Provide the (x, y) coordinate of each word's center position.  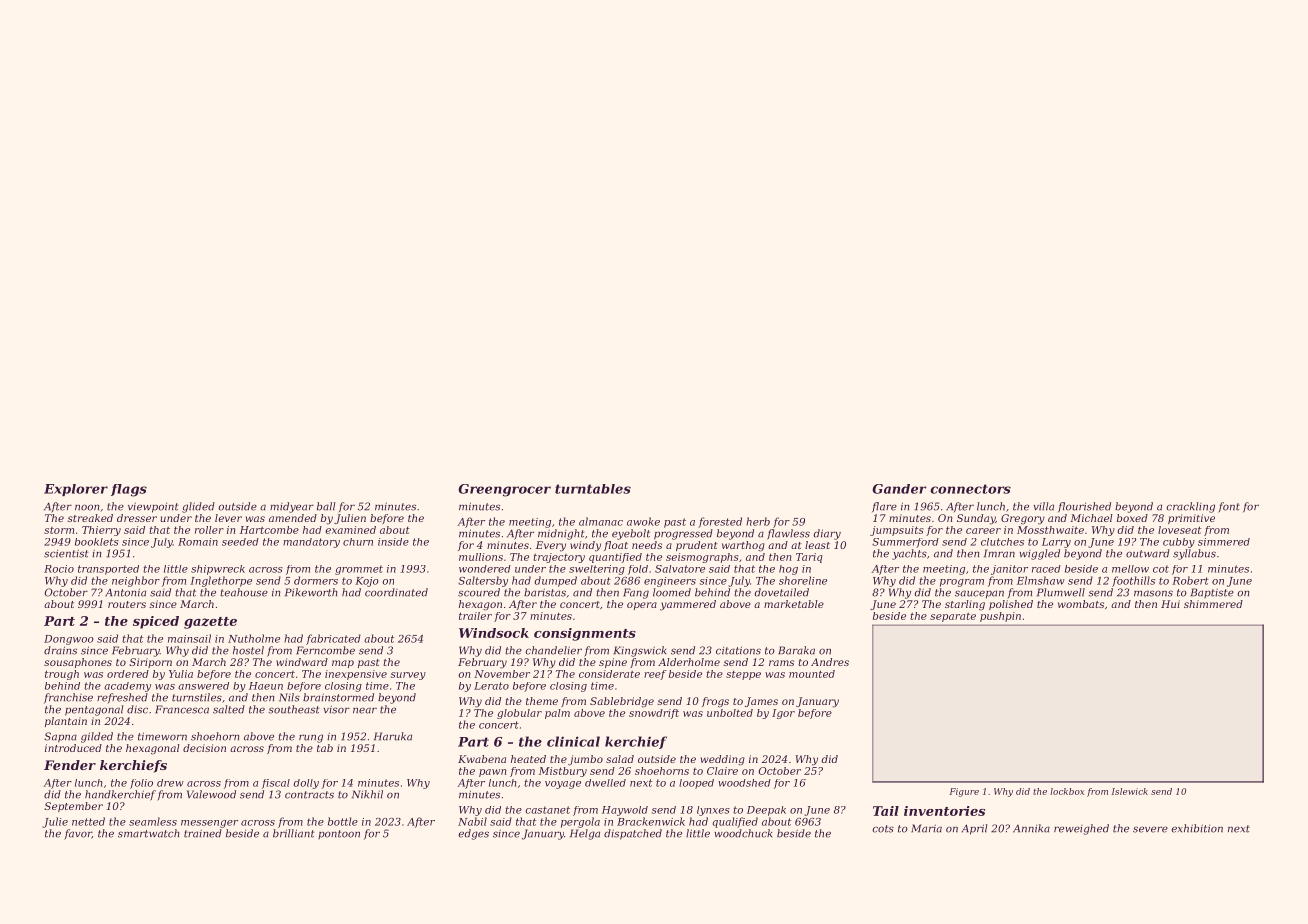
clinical (573, 741)
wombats (1081, 604)
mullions (481, 557)
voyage (563, 785)
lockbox (1067, 791)
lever (228, 518)
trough (62, 675)
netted (88, 821)
